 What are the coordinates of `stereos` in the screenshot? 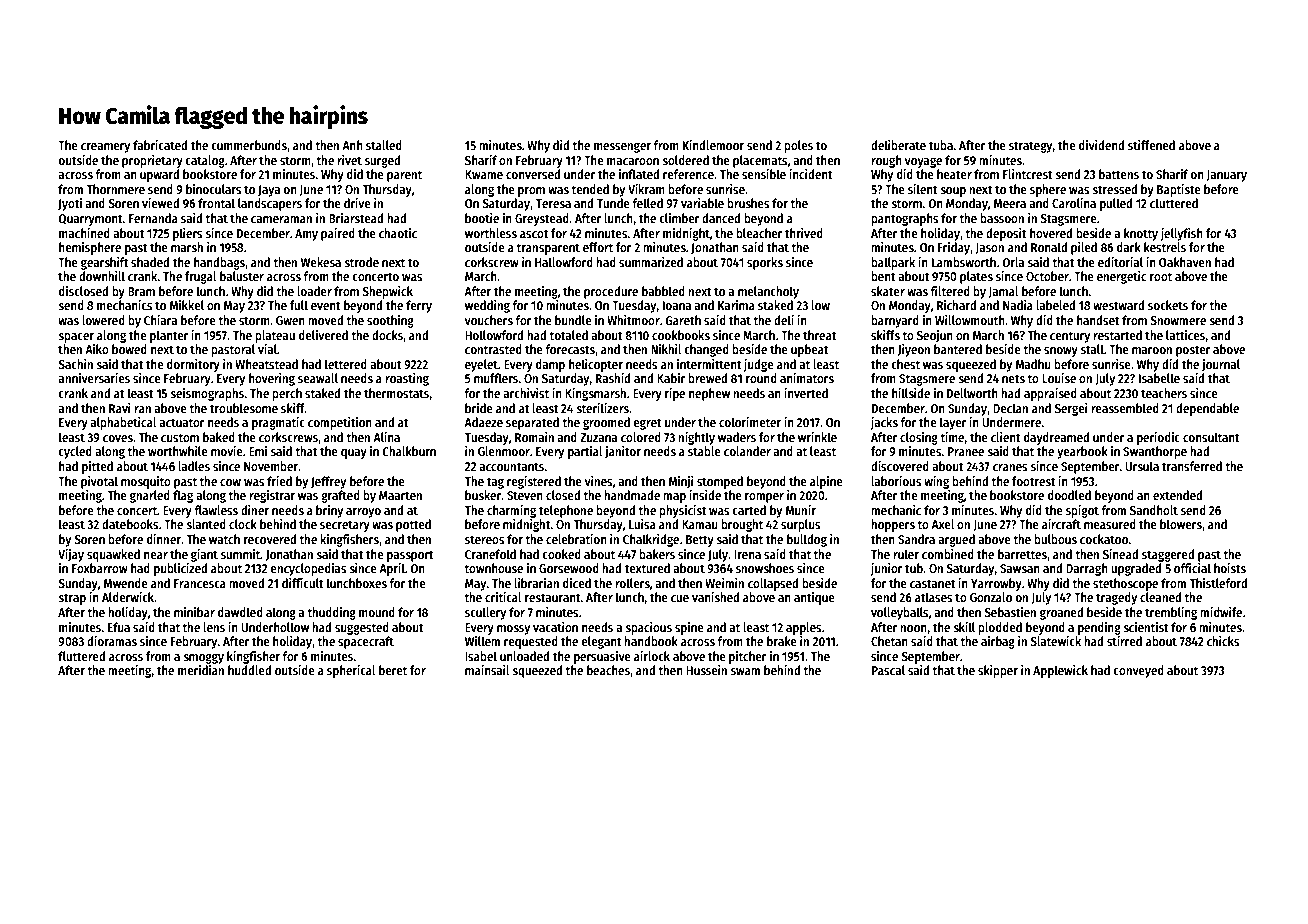 It's located at (485, 539).
